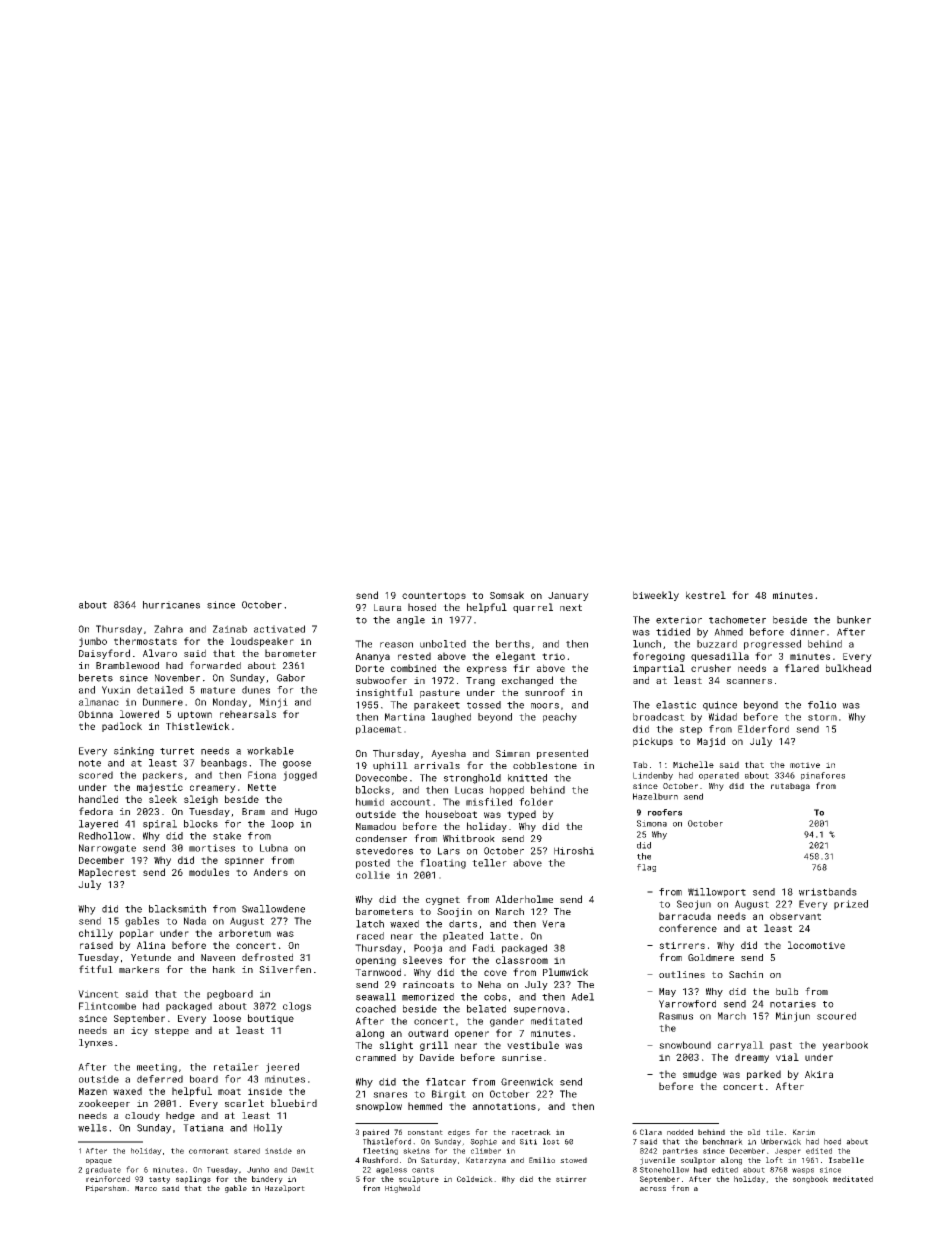 The width and height of the page is (952, 1233). What do you see at coordinates (836, 1016) in the page?
I see `scoured` at bounding box center [836, 1016].
